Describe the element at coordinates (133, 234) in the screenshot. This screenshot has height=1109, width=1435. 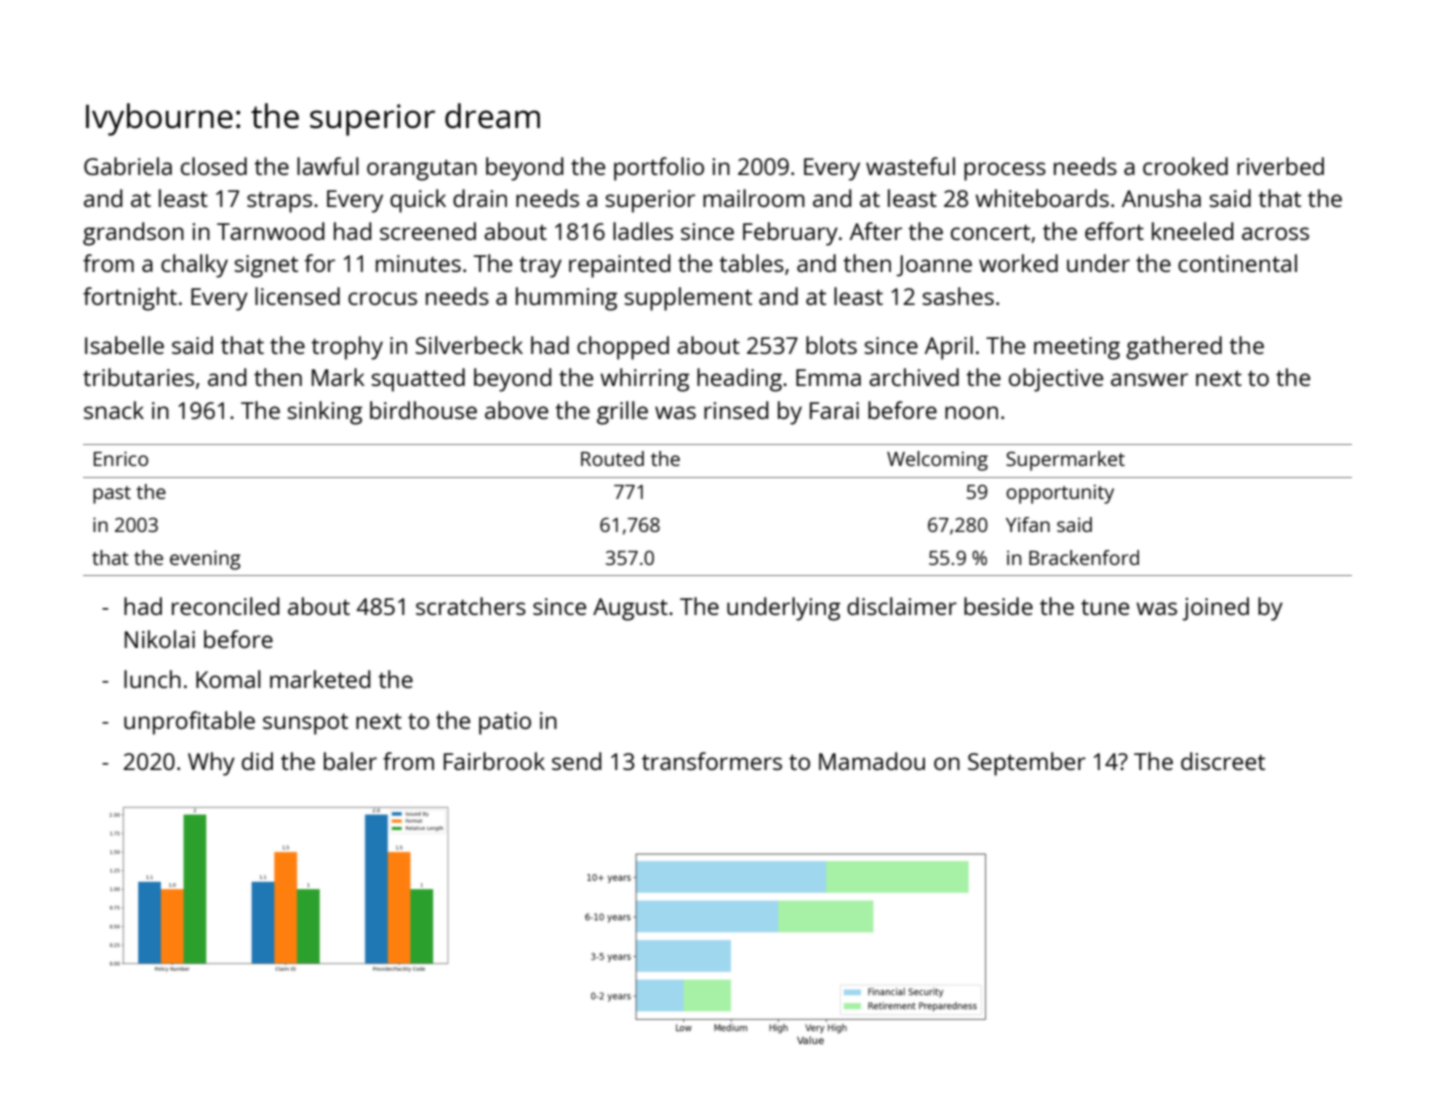
I see `grandson` at that location.
